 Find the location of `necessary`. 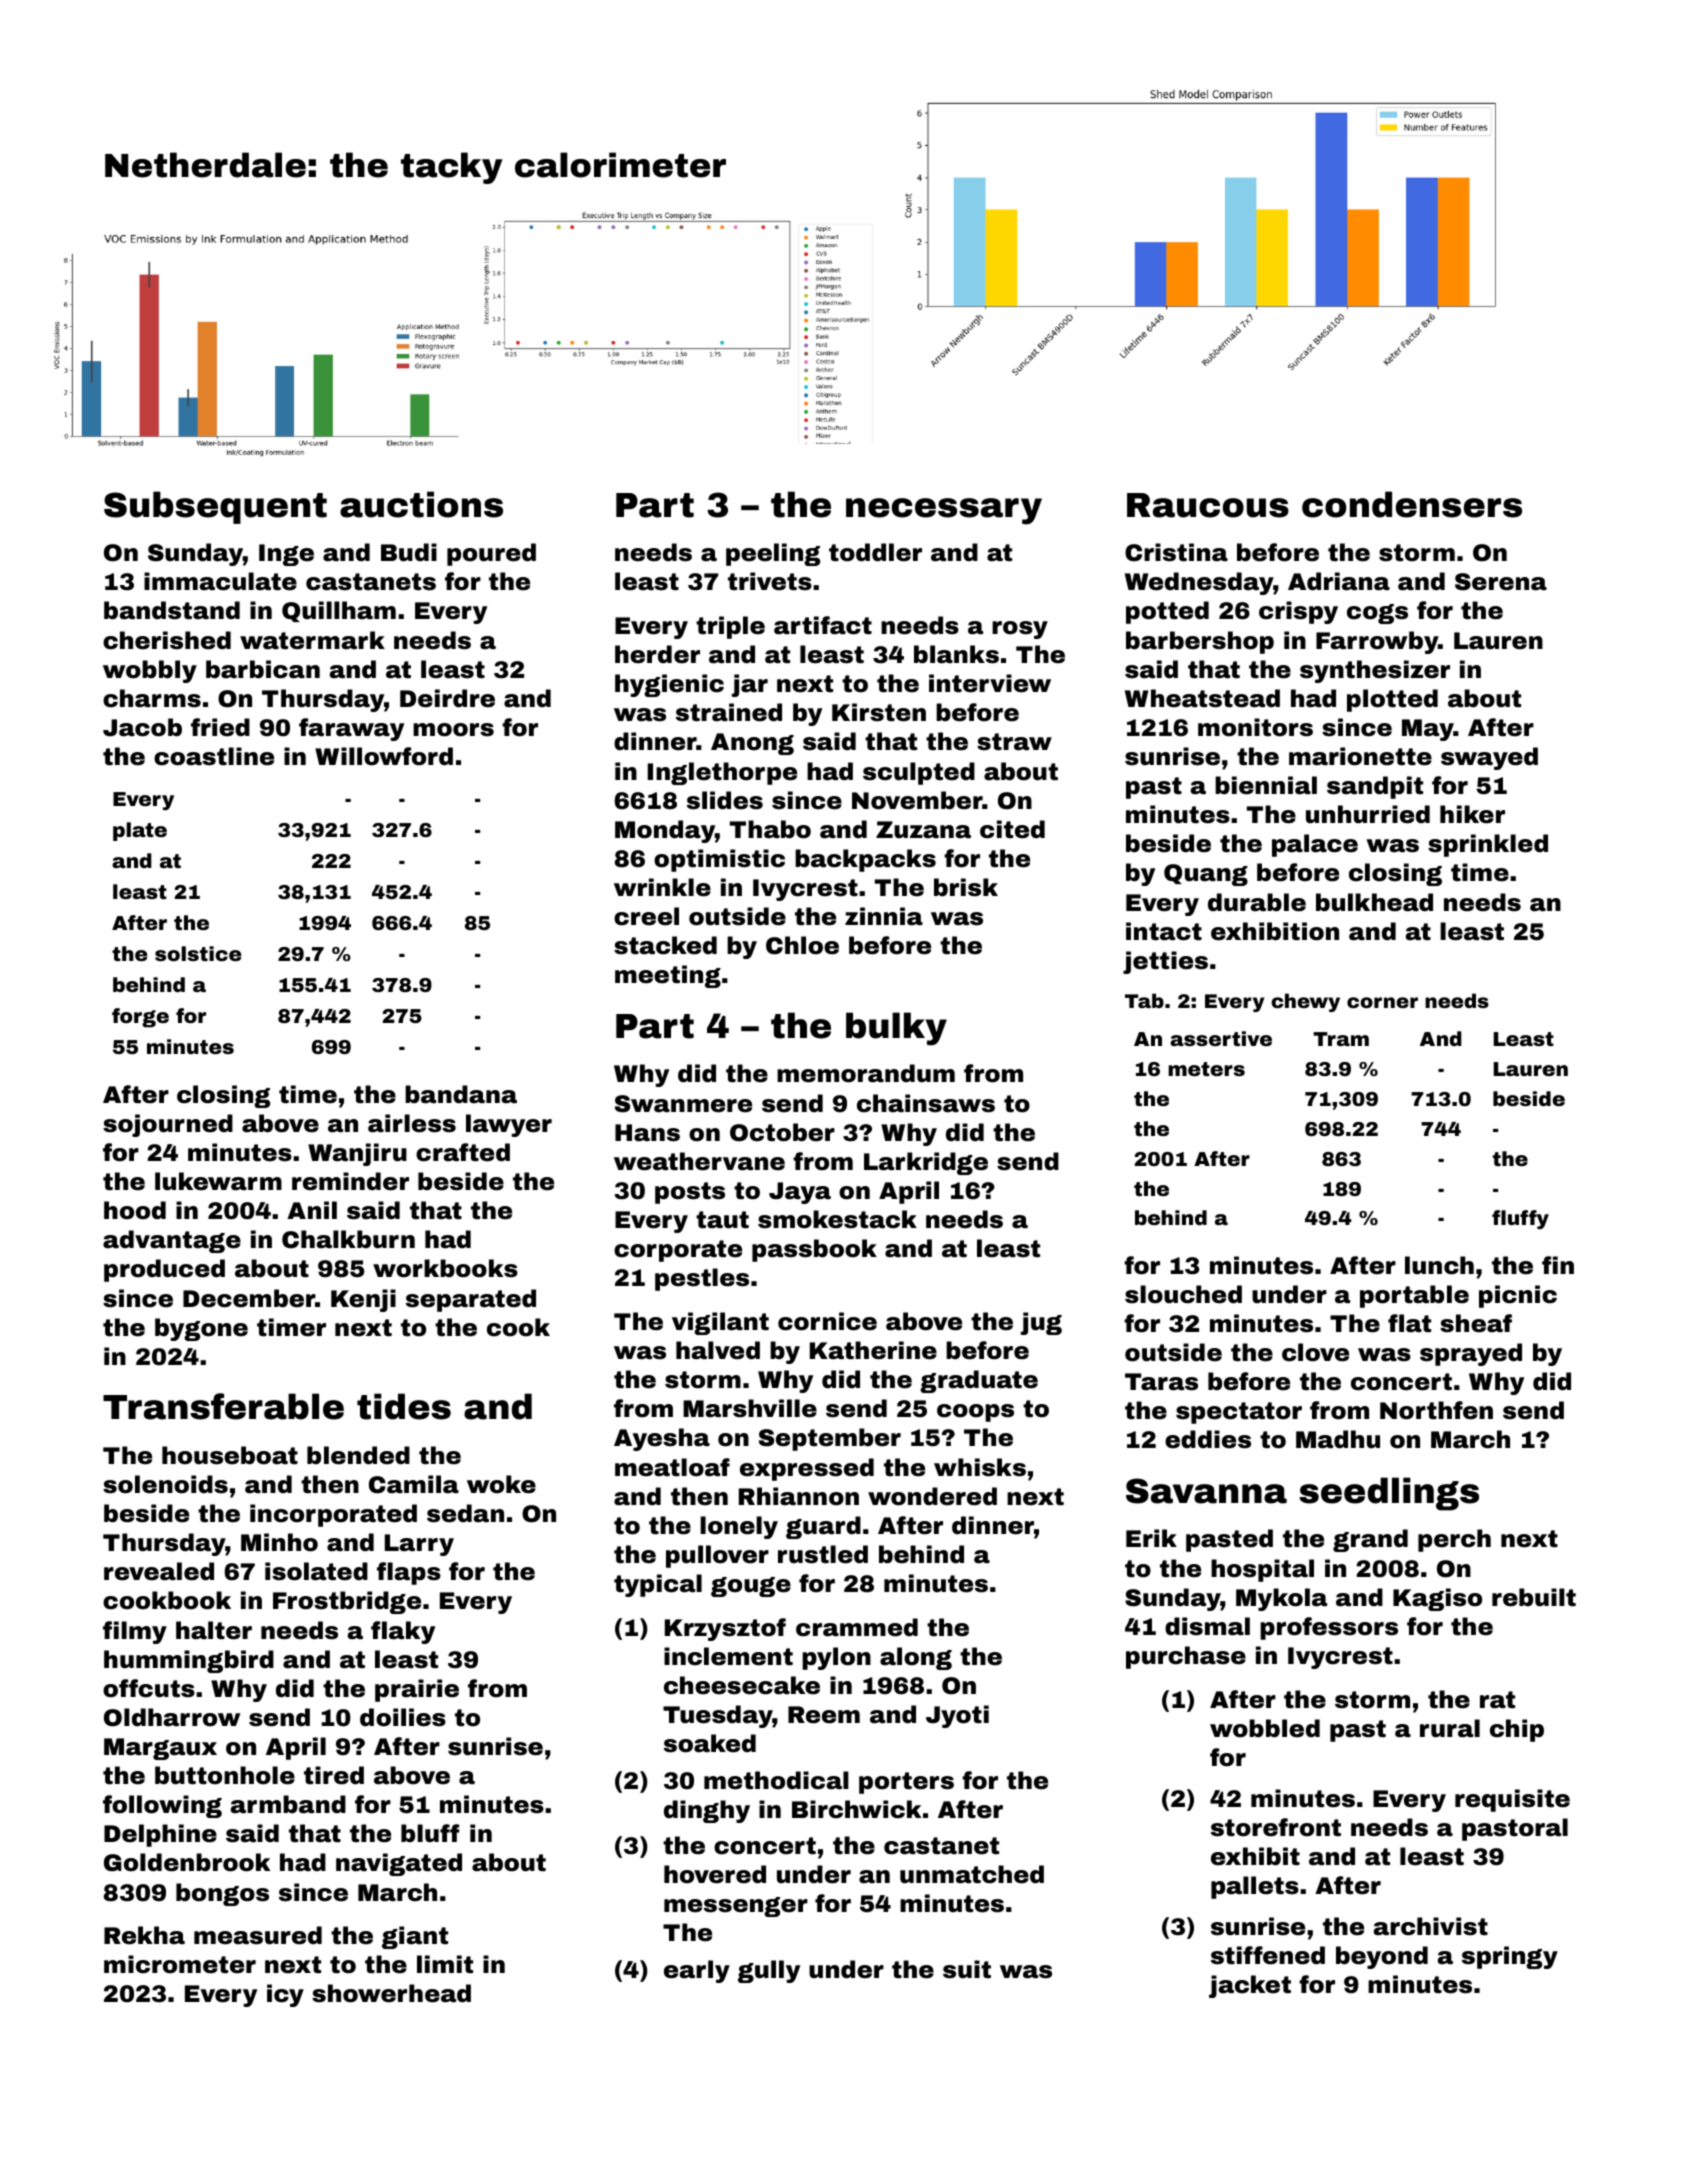

necessary is located at coordinates (944, 511).
